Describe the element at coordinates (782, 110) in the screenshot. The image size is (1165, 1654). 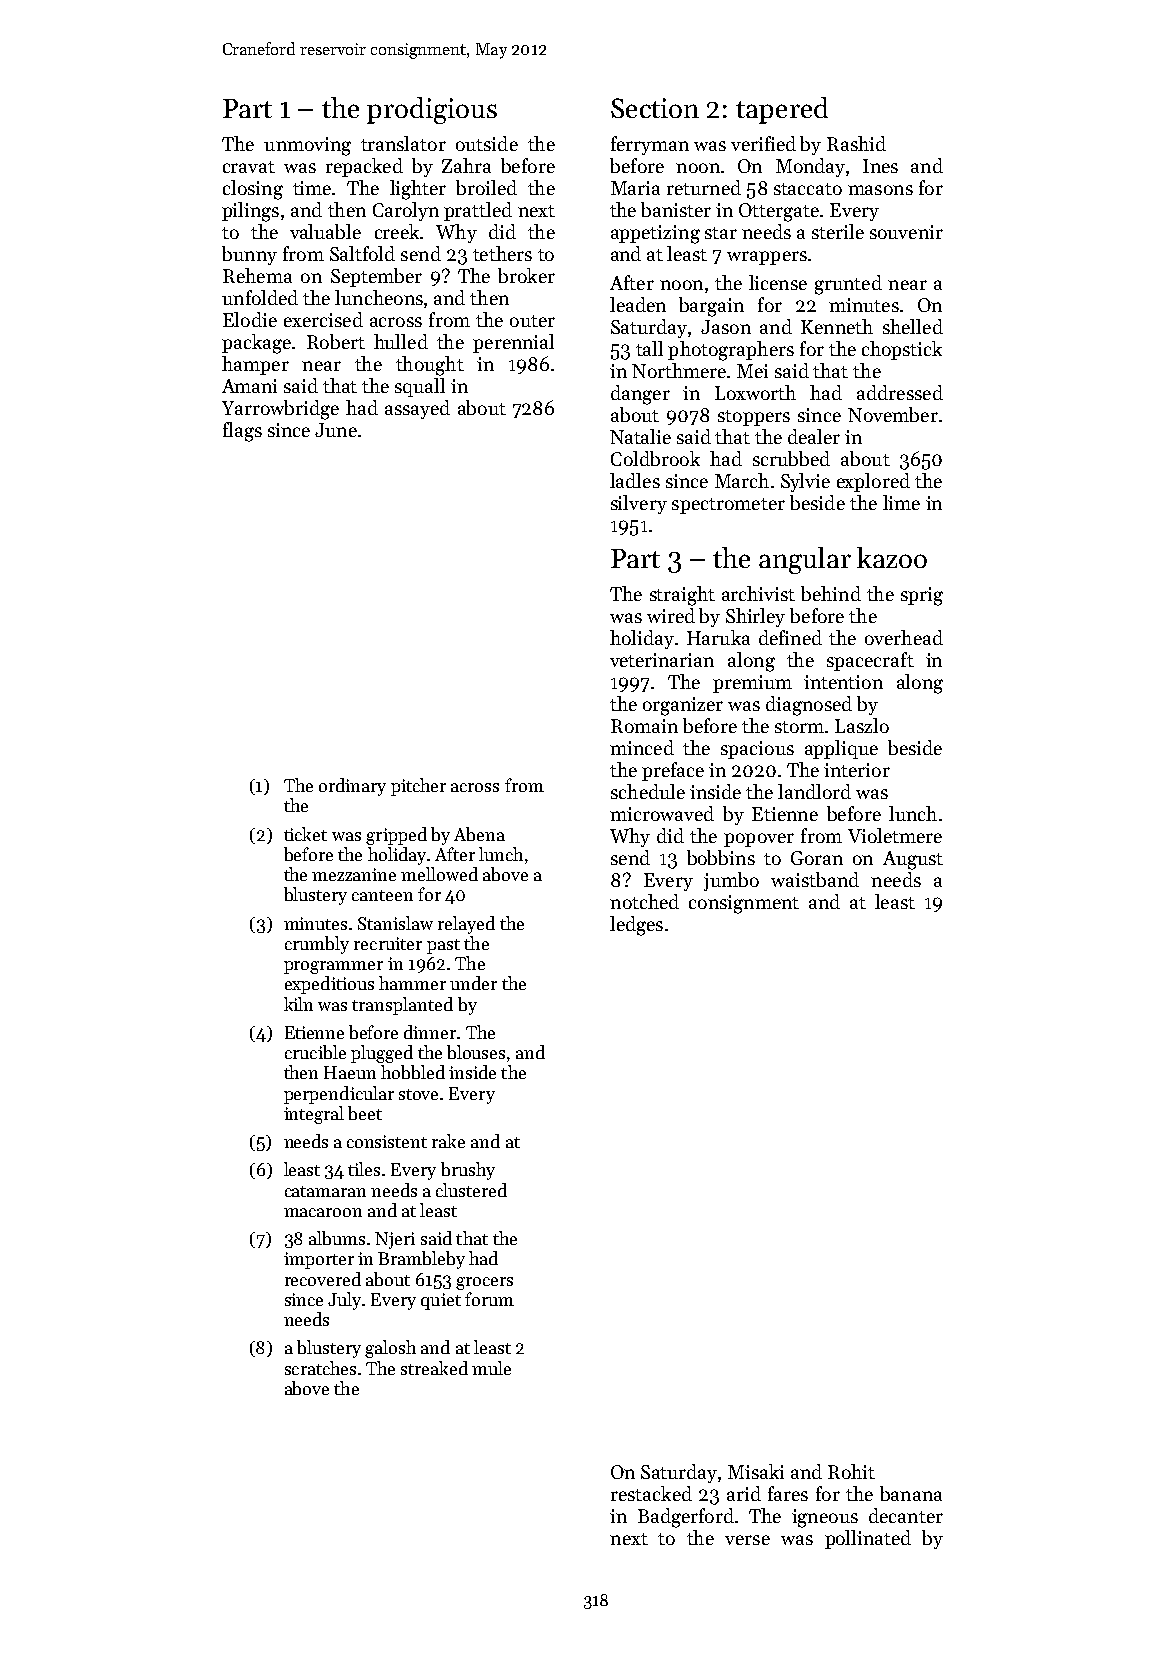
I see `tapered` at that location.
